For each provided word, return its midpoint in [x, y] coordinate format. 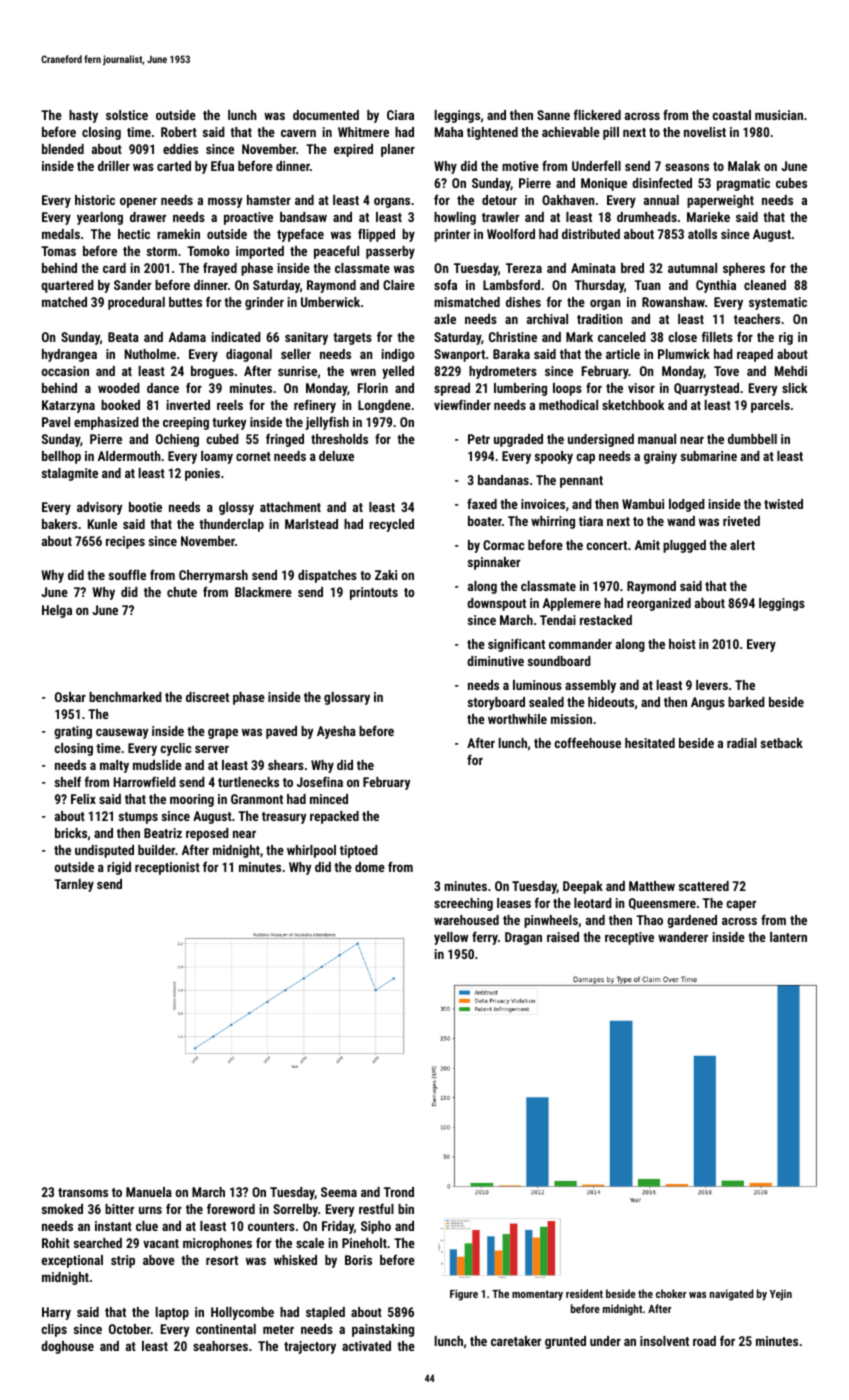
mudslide [157, 765]
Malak [744, 166]
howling [455, 218]
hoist [682, 644]
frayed [220, 269]
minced [329, 799]
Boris [358, 1260]
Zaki [386, 575]
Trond [399, 1192]
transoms [83, 1192]
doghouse [67, 1347]
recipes [125, 542]
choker [671, 1293]
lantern [788, 937]
